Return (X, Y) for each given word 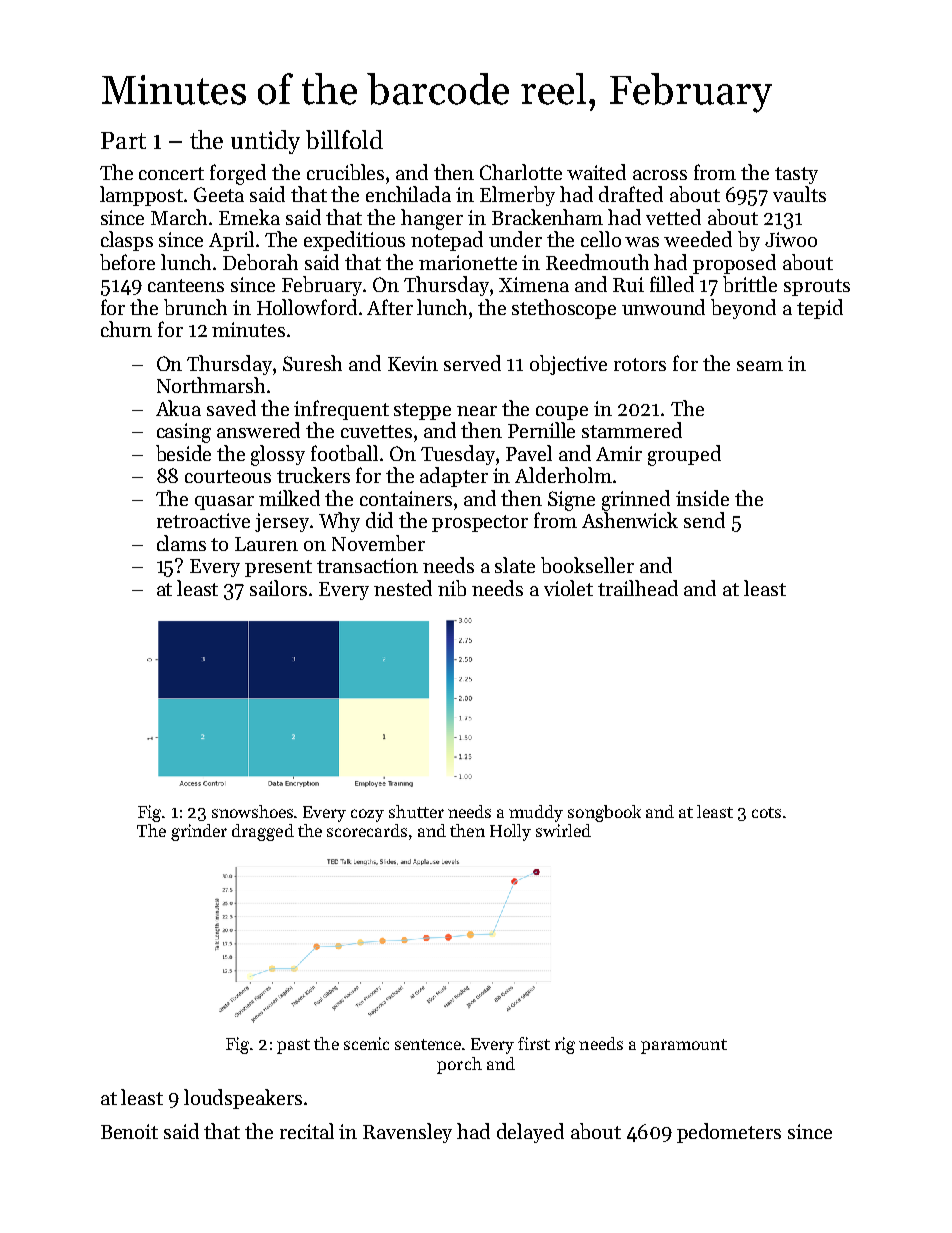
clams (181, 543)
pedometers (729, 1133)
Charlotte (521, 172)
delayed (530, 1133)
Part (123, 140)
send (704, 520)
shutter (416, 811)
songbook (604, 813)
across (660, 175)
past (293, 1046)
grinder (199, 832)
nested (403, 588)
